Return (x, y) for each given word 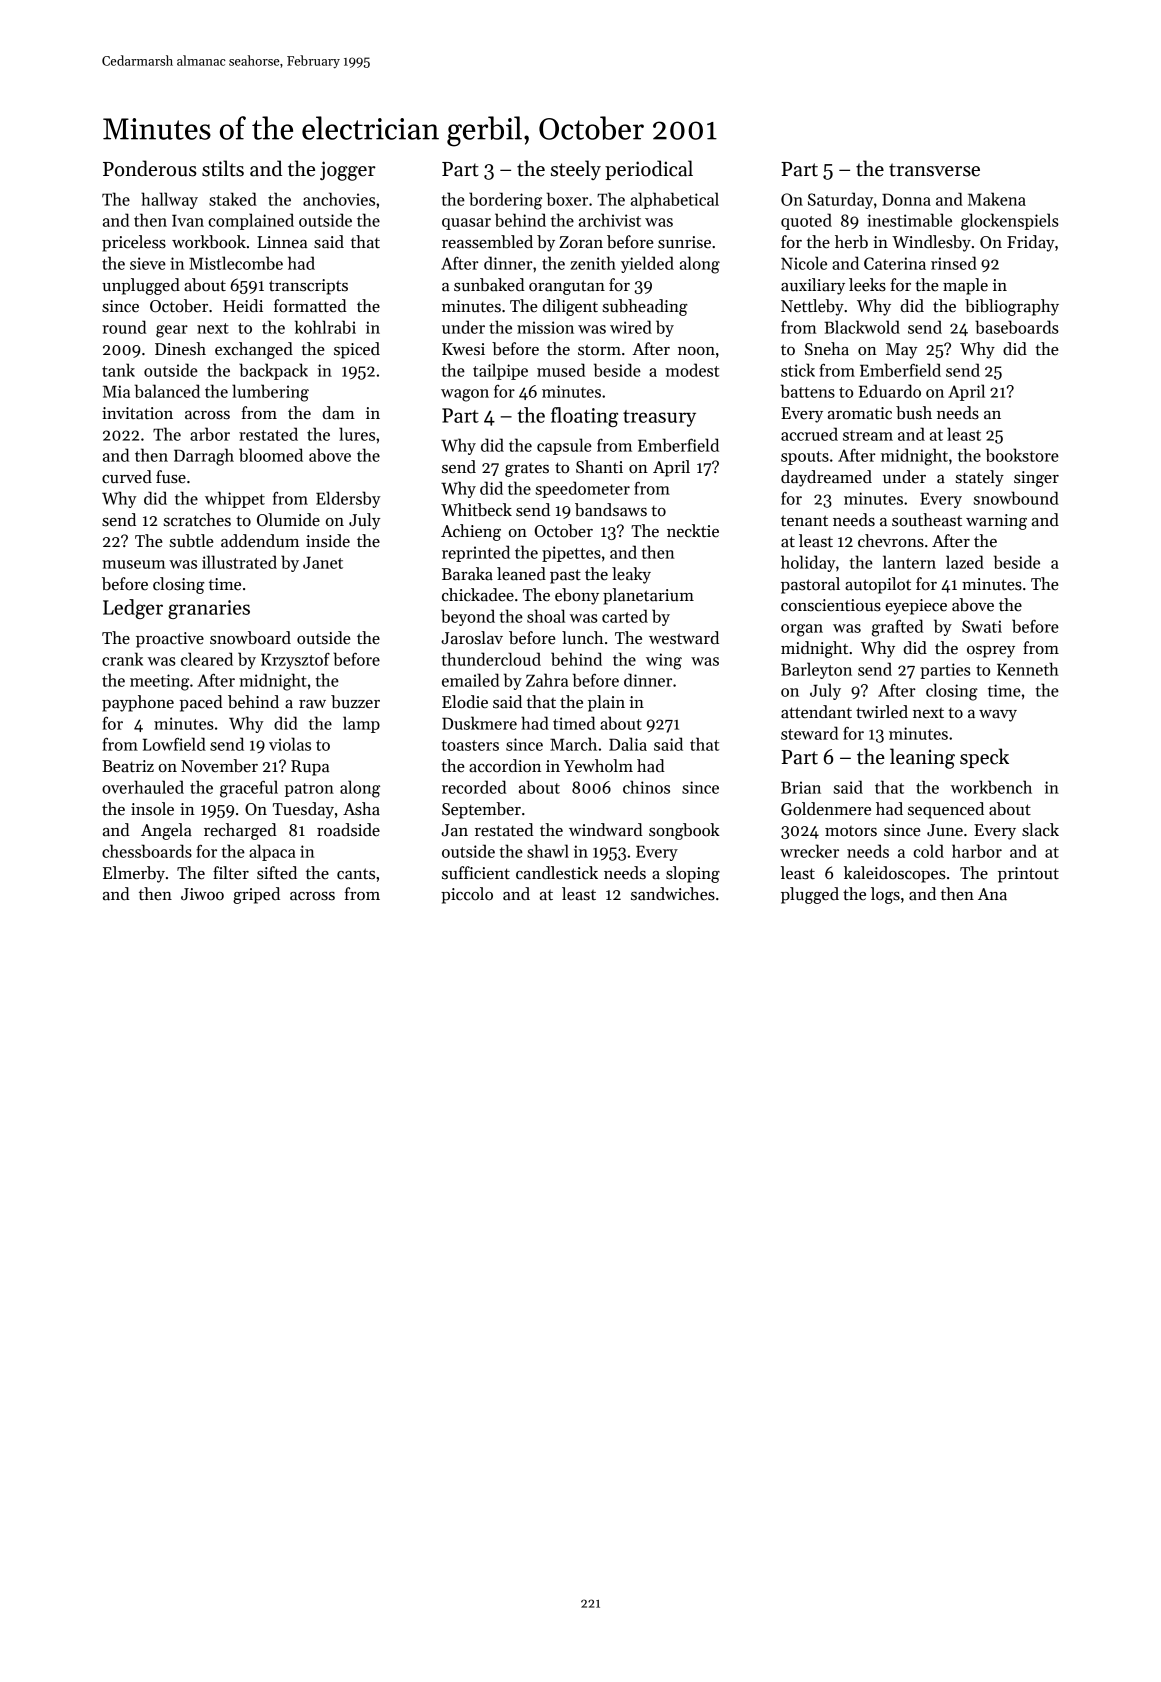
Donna (906, 199)
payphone (138, 703)
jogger (348, 171)
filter (231, 873)
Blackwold (862, 327)
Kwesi (463, 349)
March (573, 744)
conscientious (831, 605)
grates (527, 470)
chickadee (478, 595)
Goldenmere (826, 809)
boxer (567, 199)
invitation (137, 413)
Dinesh (180, 349)
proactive (170, 640)
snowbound (1016, 498)
